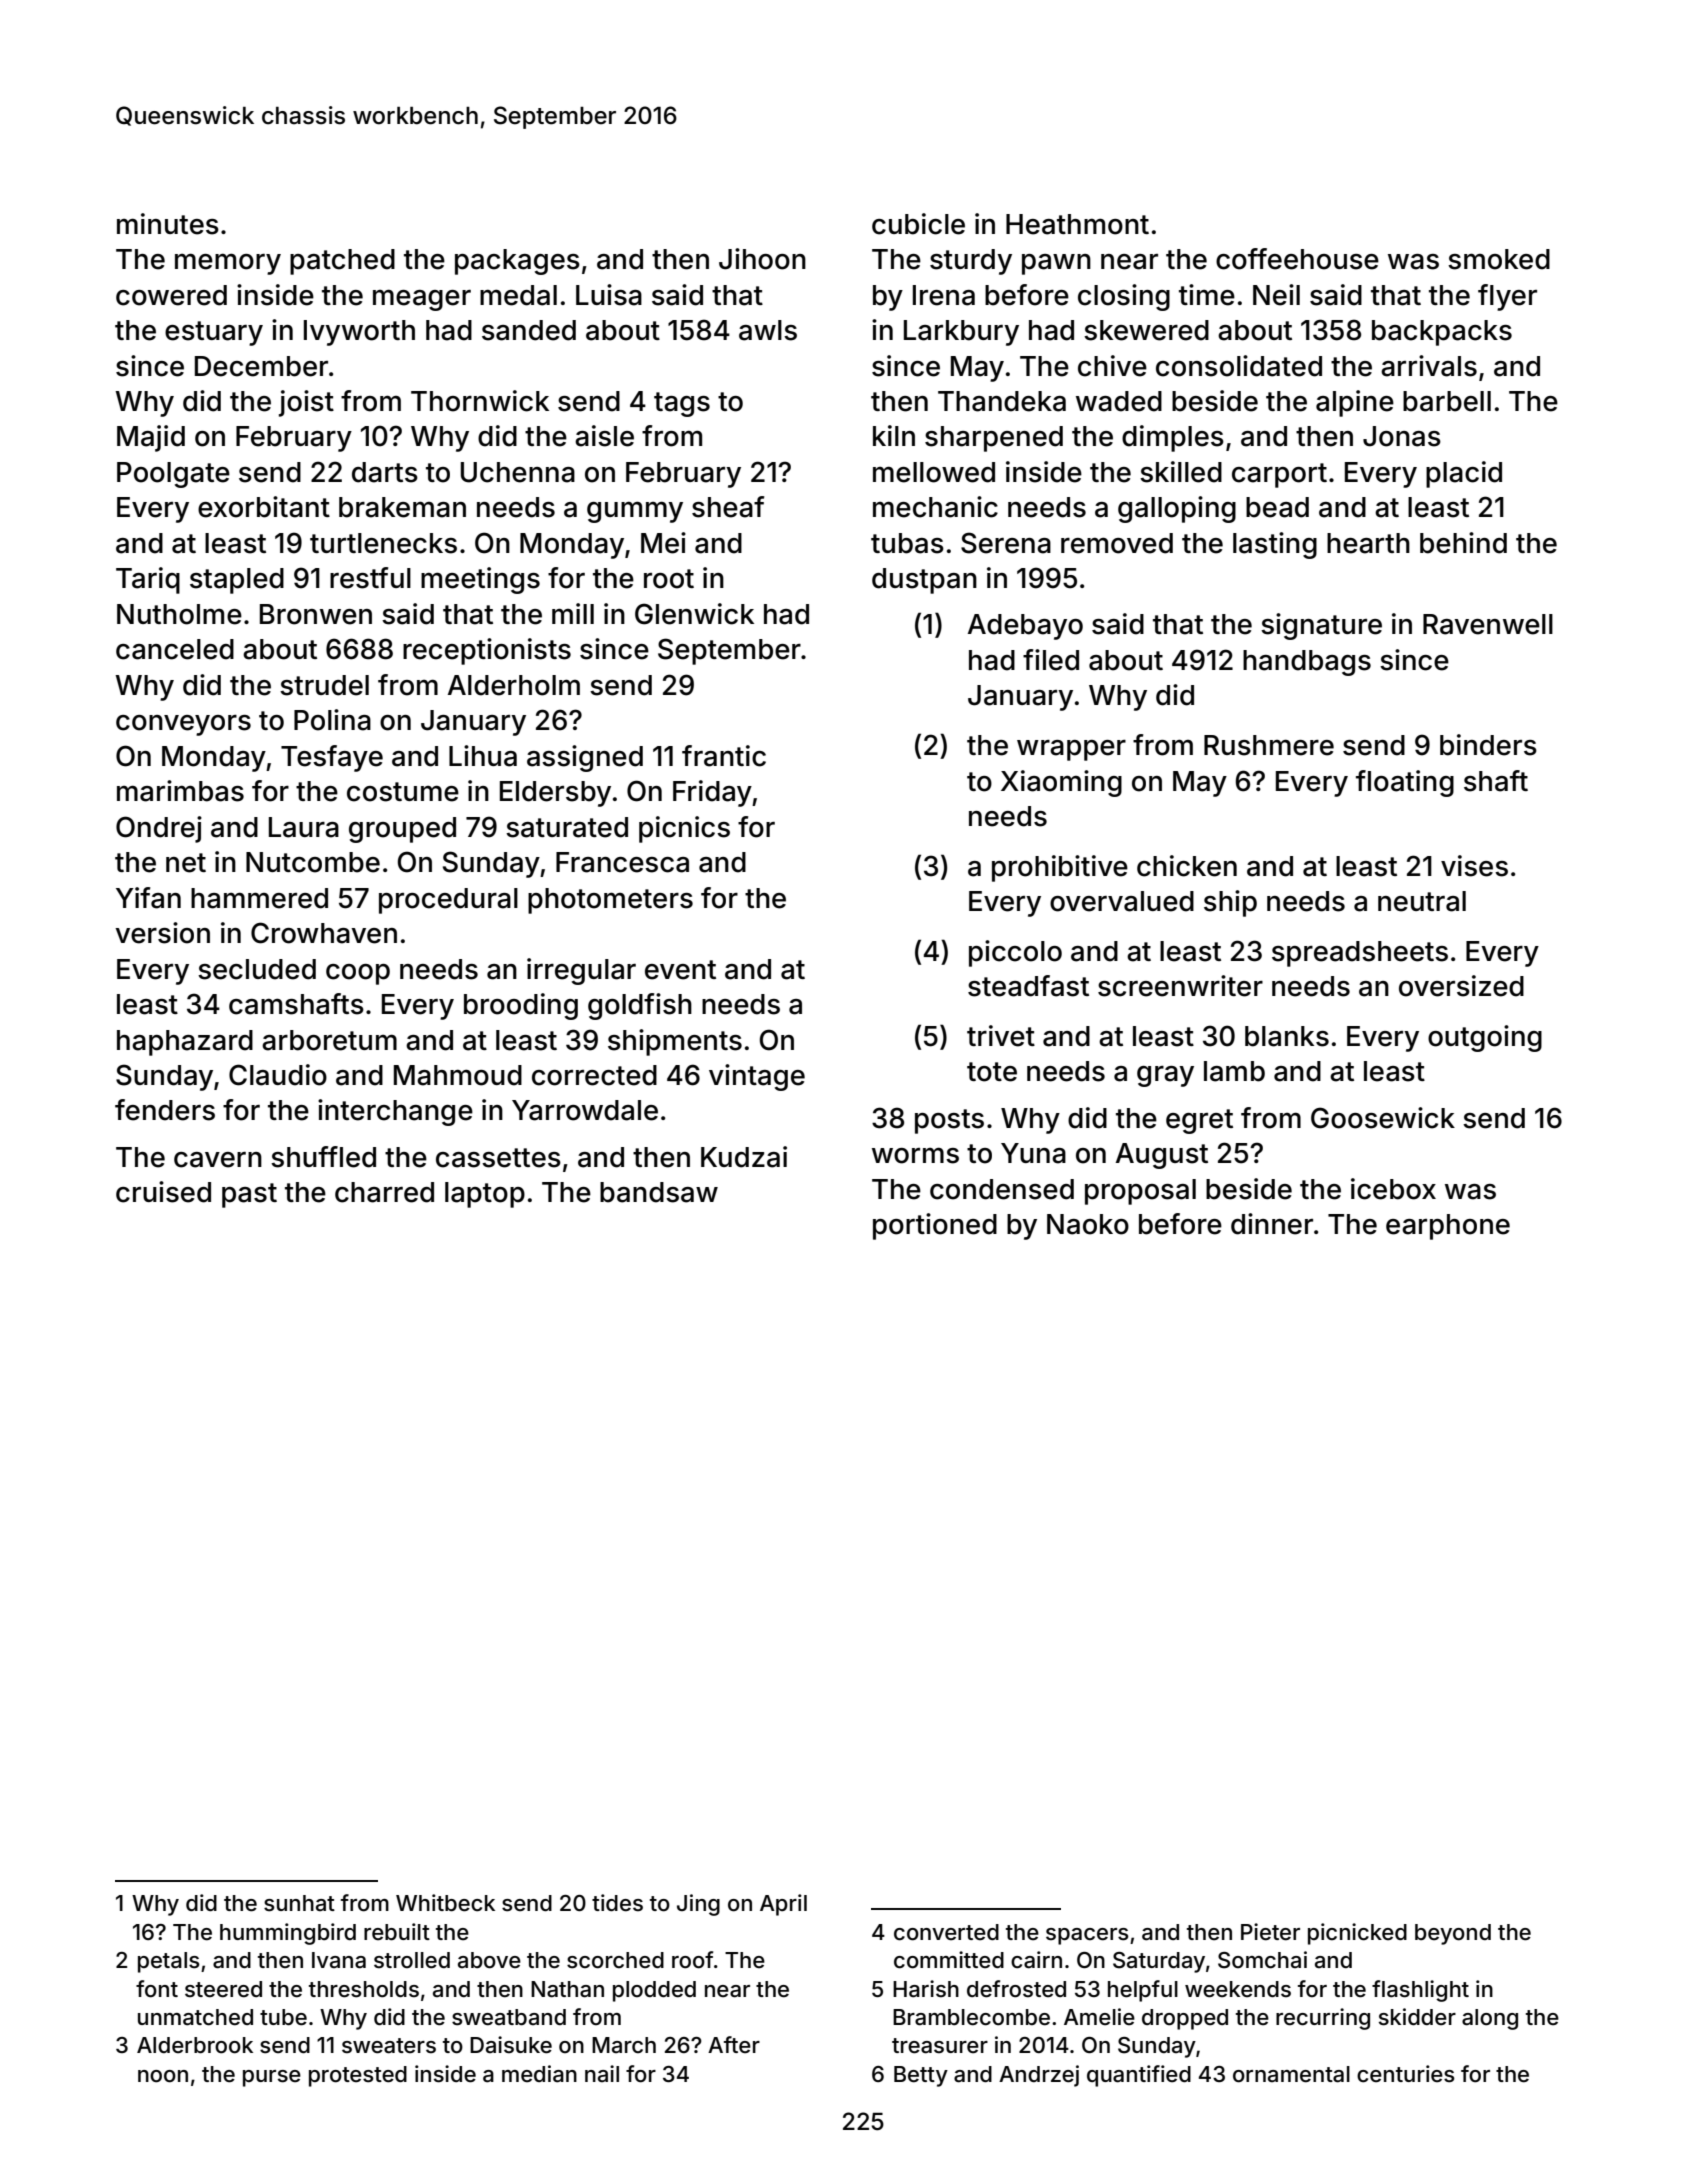 The height and width of the document is (2178, 1683). What do you see at coordinates (1307, 663) in the document?
I see `handbags` at bounding box center [1307, 663].
